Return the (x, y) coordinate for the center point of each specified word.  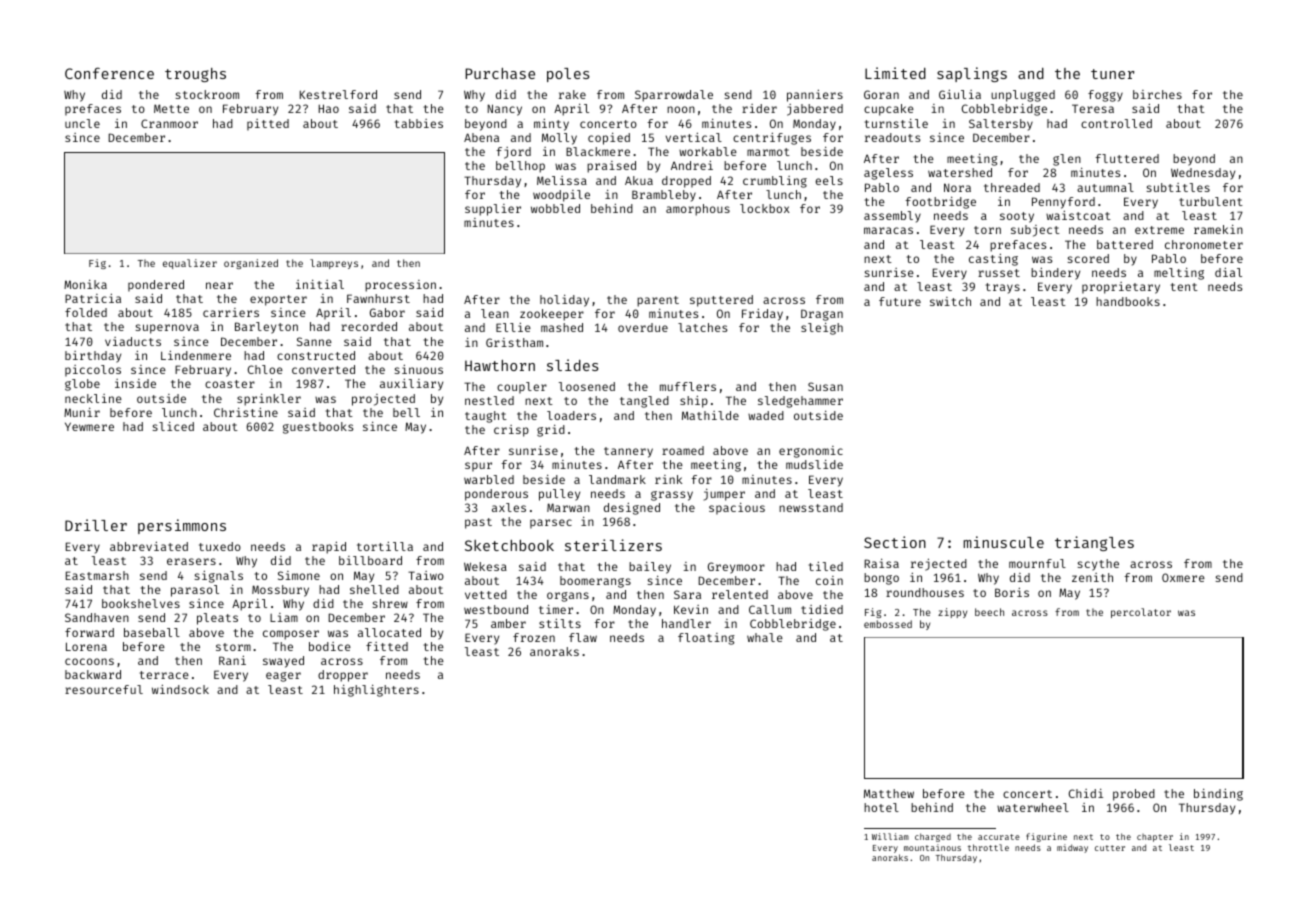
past (478, 523)
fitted (387, 646)
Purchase (500, 73)
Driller (96, 525)
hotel (881, 807)
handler (686, 623)
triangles (1094, 543)
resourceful (104, 689)
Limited (895, 73)
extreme (1159, 230)
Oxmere (1183, 577)
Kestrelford (338, 94)
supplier (493, 210)
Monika (85, 284)
